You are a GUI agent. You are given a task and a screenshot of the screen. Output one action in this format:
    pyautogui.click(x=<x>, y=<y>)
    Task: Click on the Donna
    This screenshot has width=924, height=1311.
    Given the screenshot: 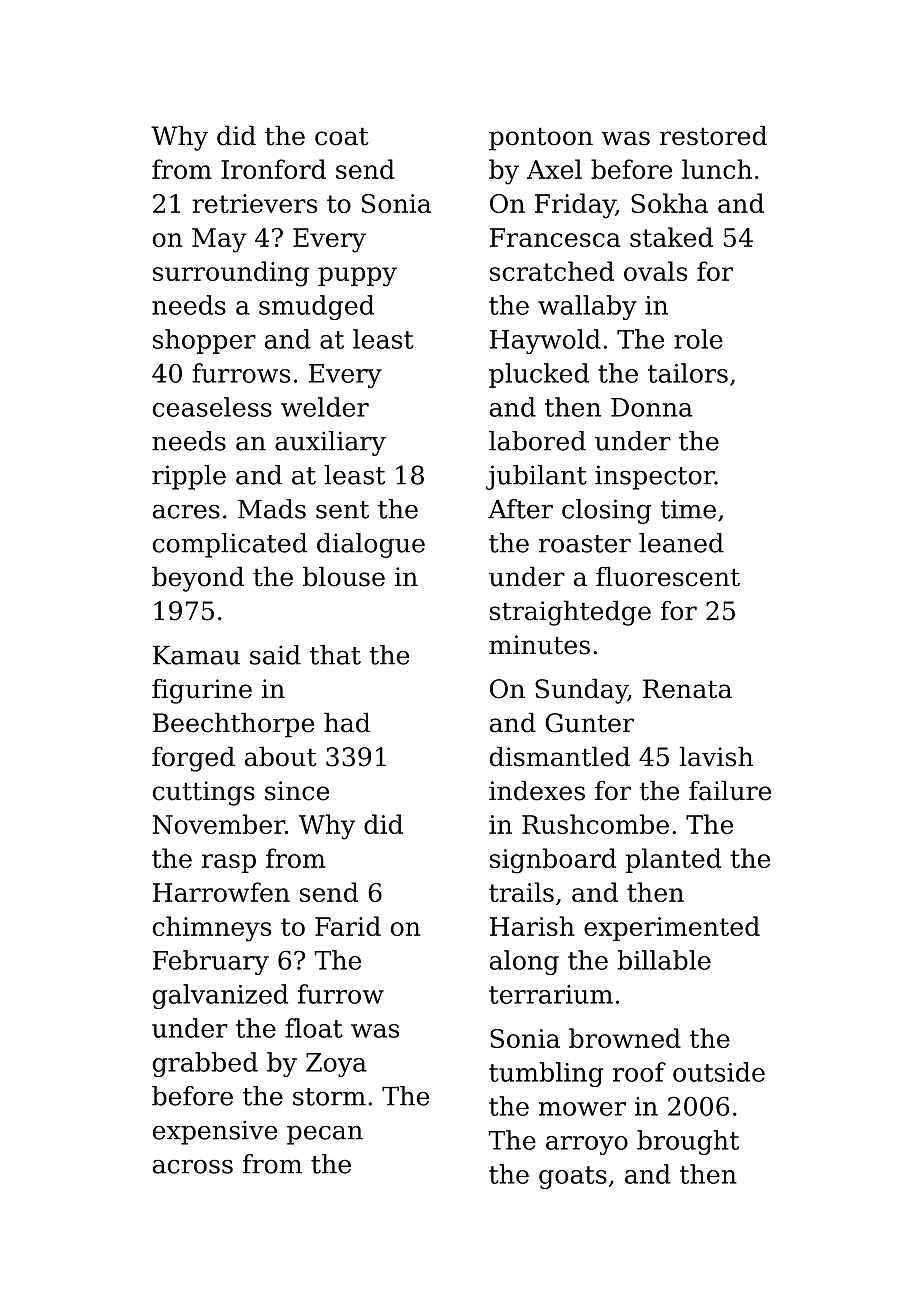 What is the action you would take?
    pyautogui.click(x=652, y=407)
